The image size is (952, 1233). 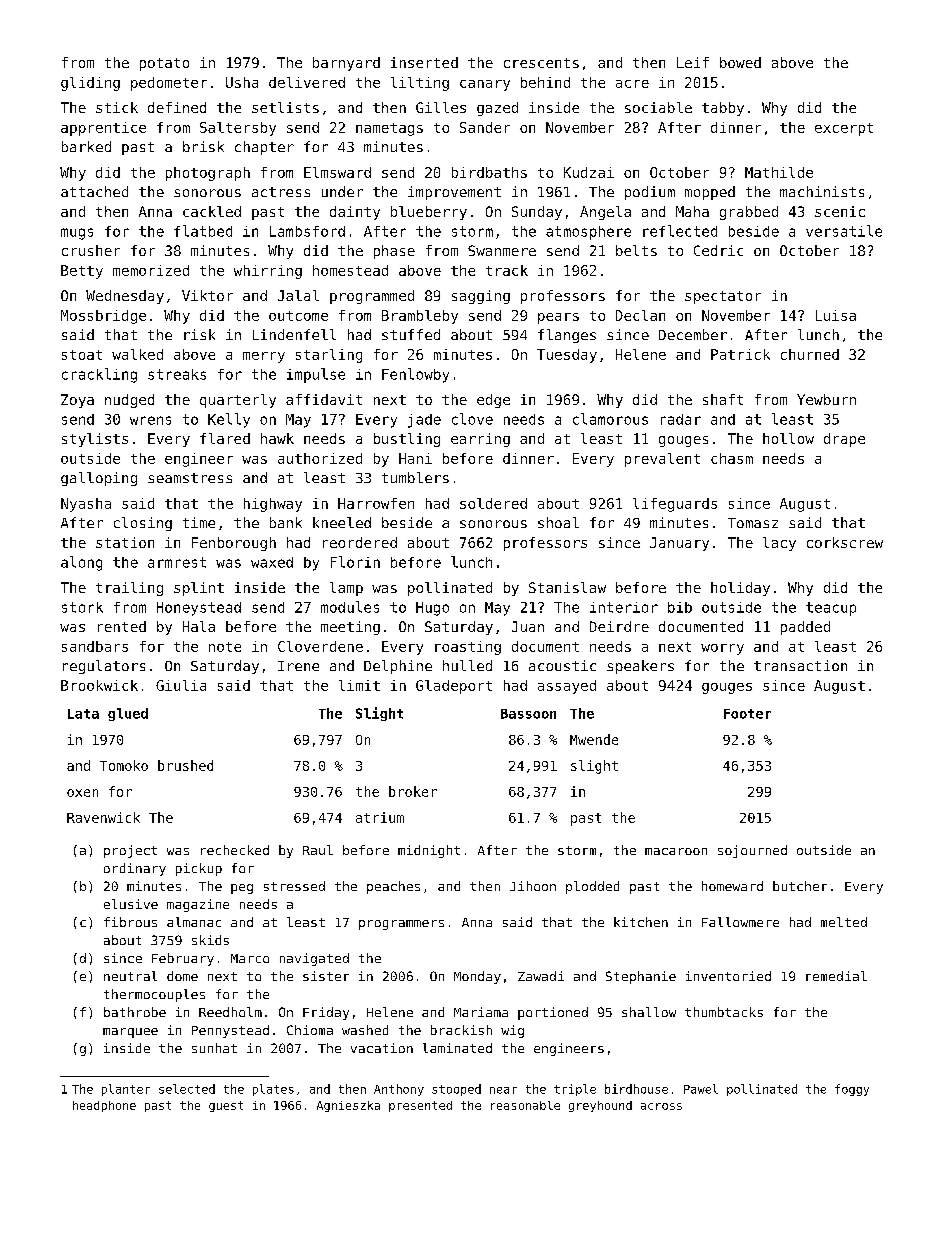 What do you see at coordinates (800, 665) in the document?
I see `transaction` at bounding box center [800, 665].
